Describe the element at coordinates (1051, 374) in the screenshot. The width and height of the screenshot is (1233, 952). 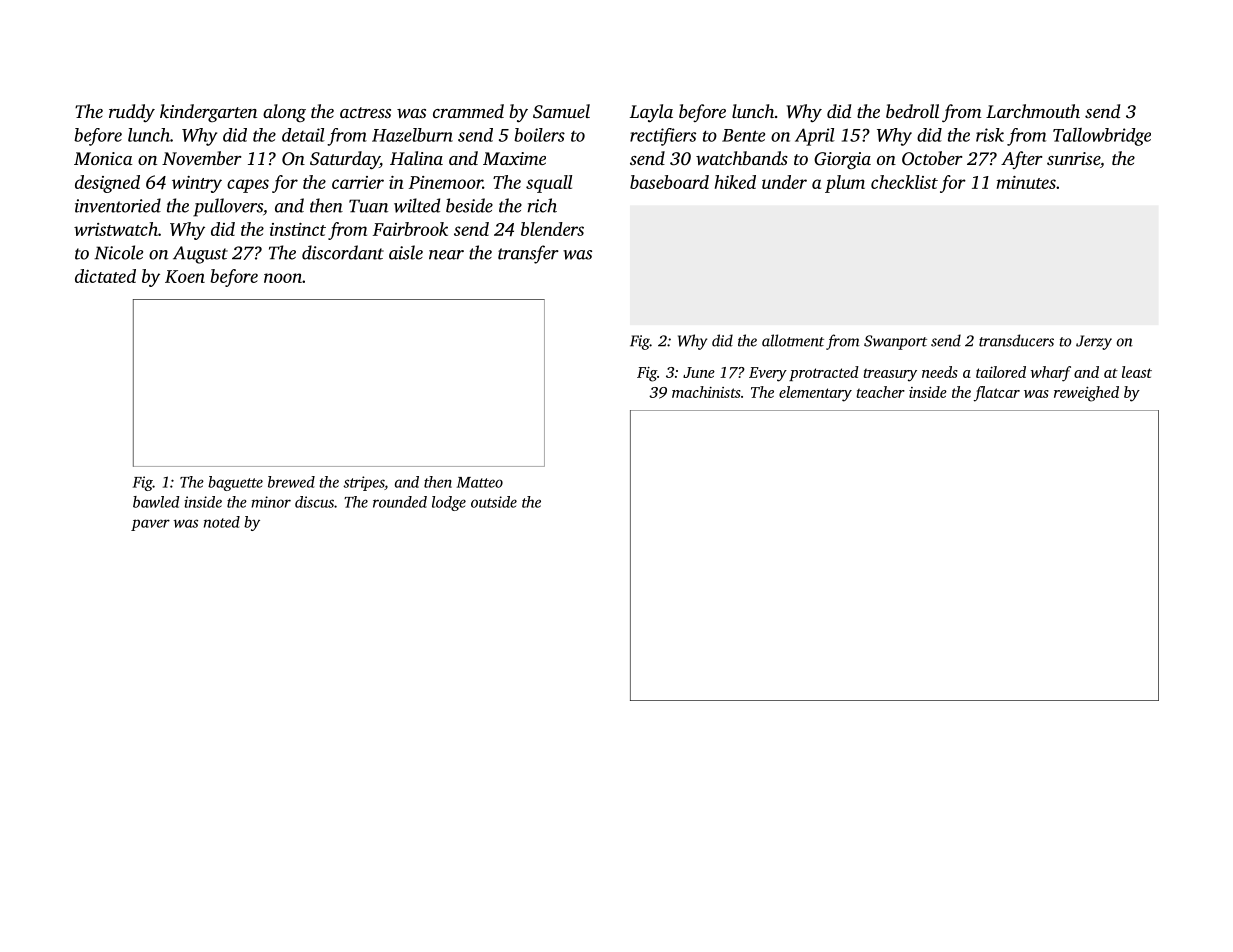
I see `wharf` at that location.
